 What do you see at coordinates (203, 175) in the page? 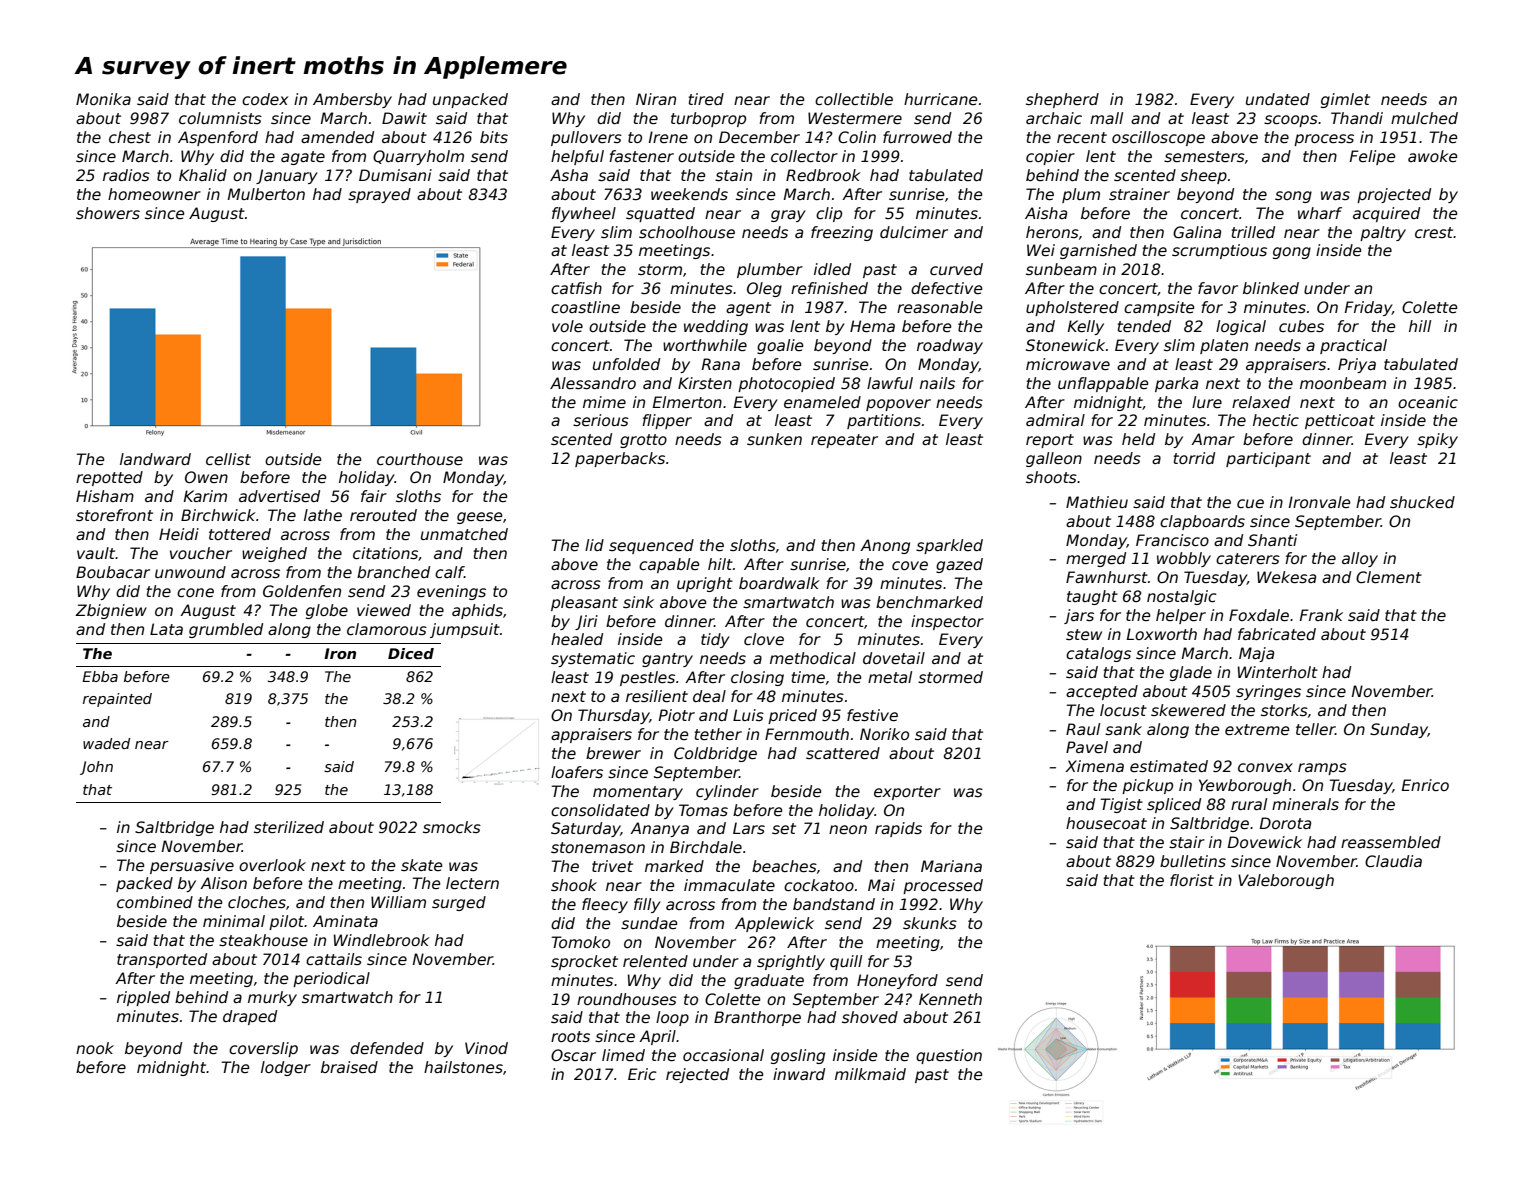
I see `Khalid` at bounding box center [203, 175].
